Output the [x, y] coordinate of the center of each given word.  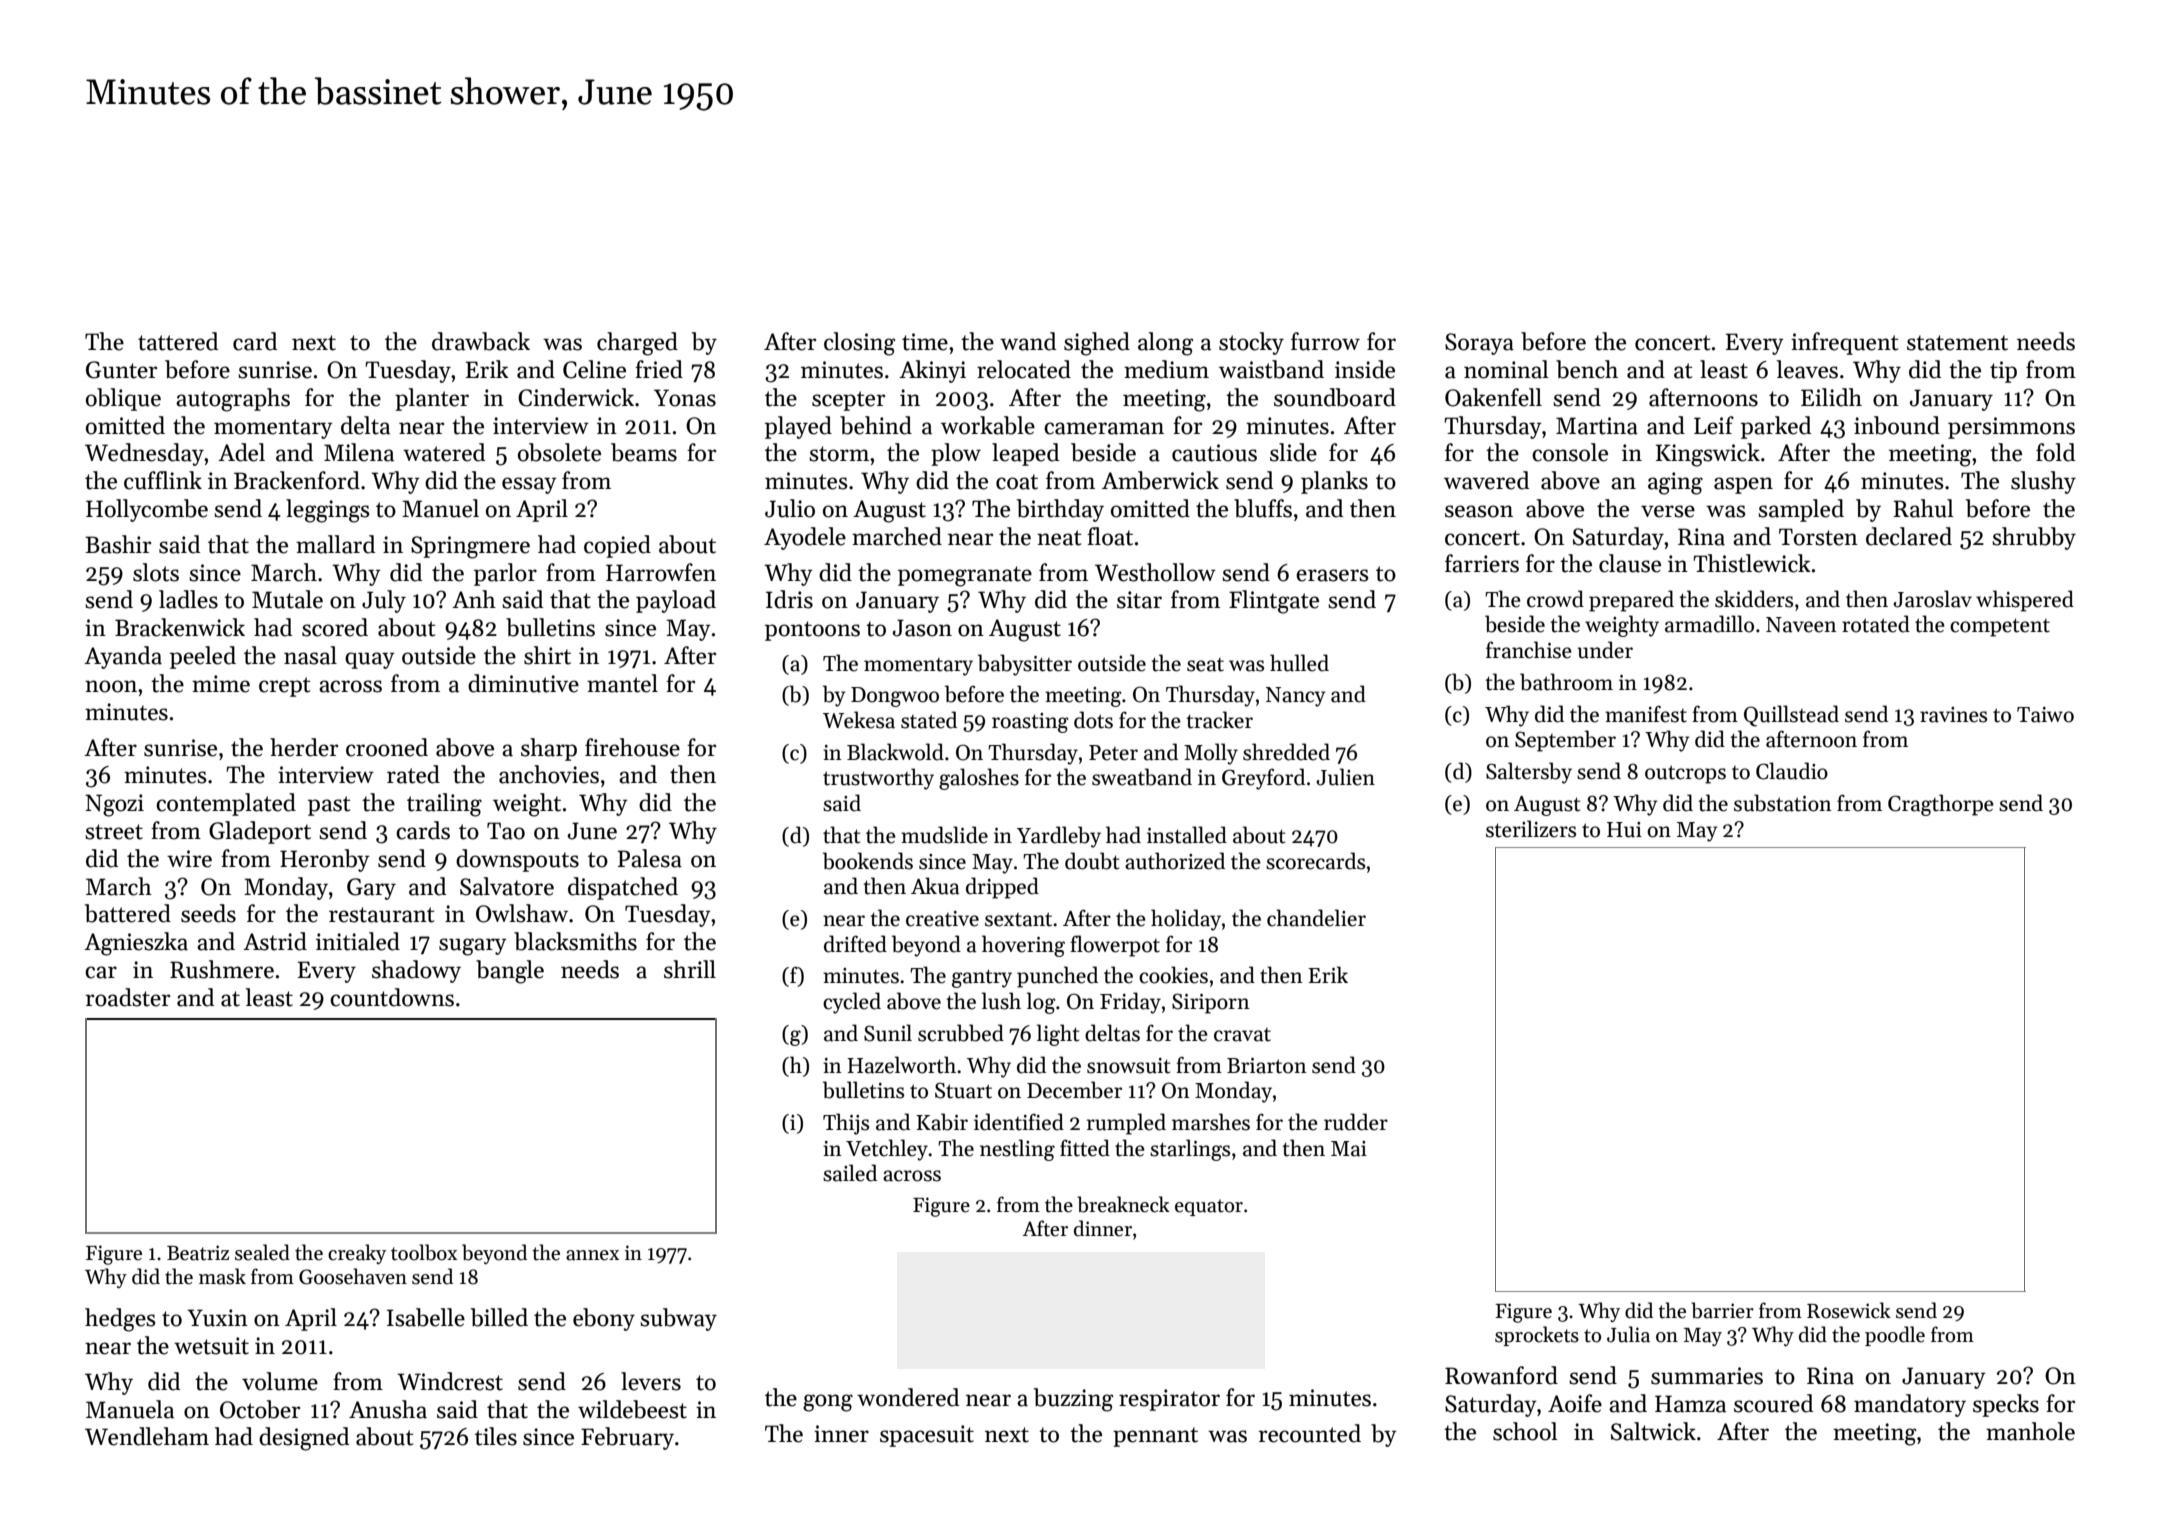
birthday [1060, 510]
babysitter [1025, 665]
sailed [850, 1173]
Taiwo [2045, 715]
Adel [241, 452]
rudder [1356, 1122]
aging [1675, 483]
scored [335, 627]
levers [651, 1381]
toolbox [424, 1252]
